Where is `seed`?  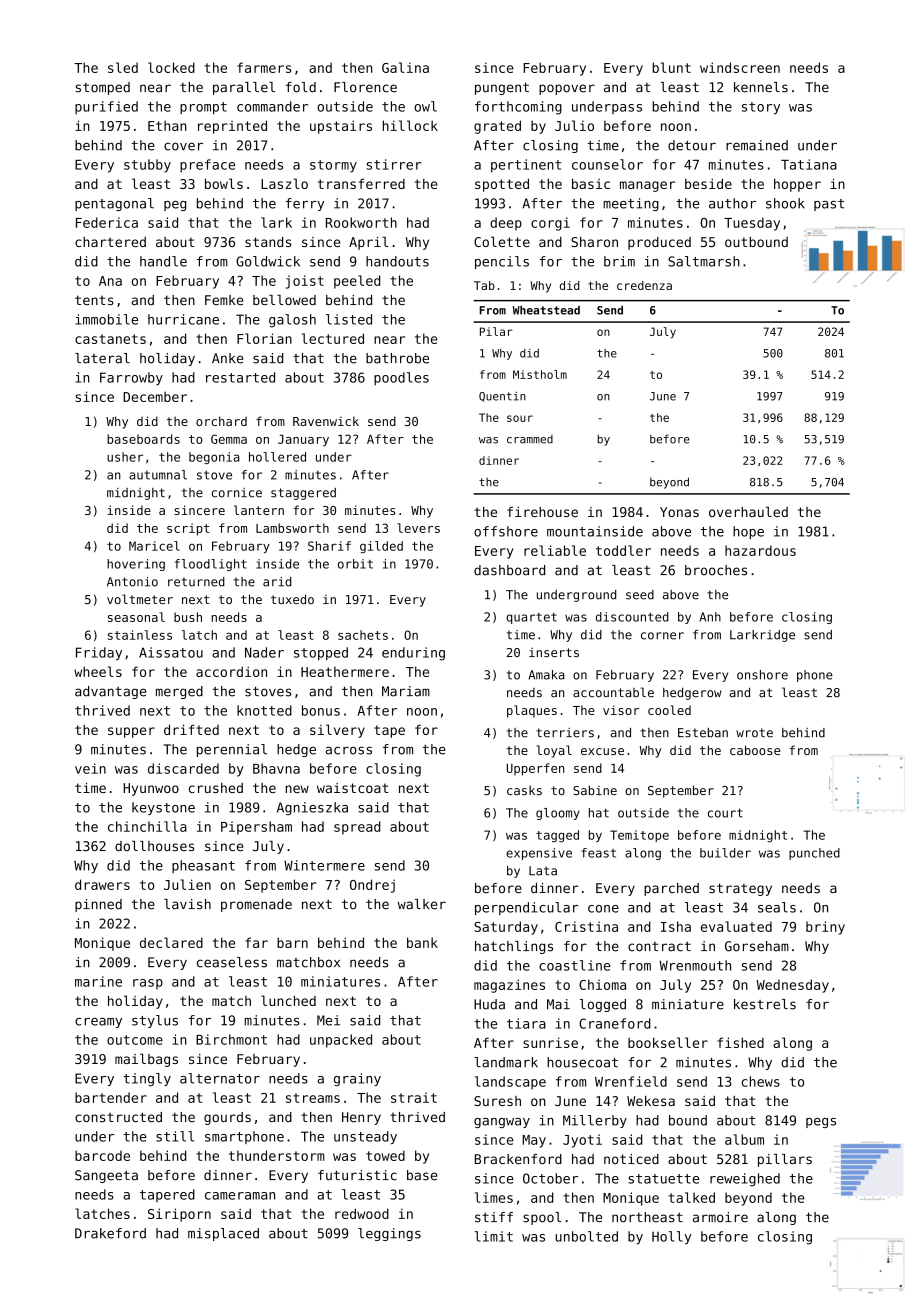 seed is located at coordinates (640, 595).
